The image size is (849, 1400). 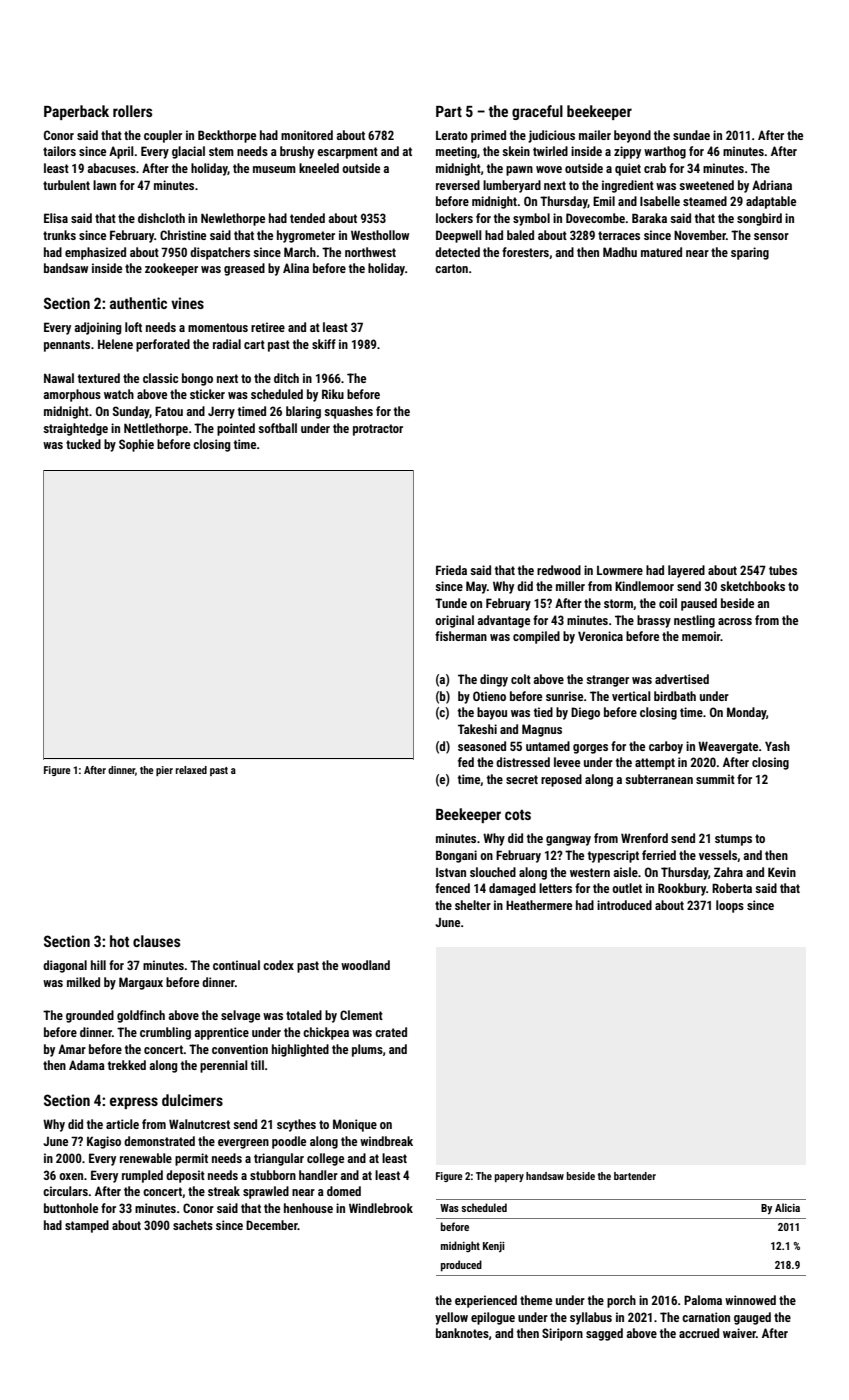 What do you see at coordinates (451, 872) in the screenshot?
I see `Istvan` at bounding box center [451, 872].
